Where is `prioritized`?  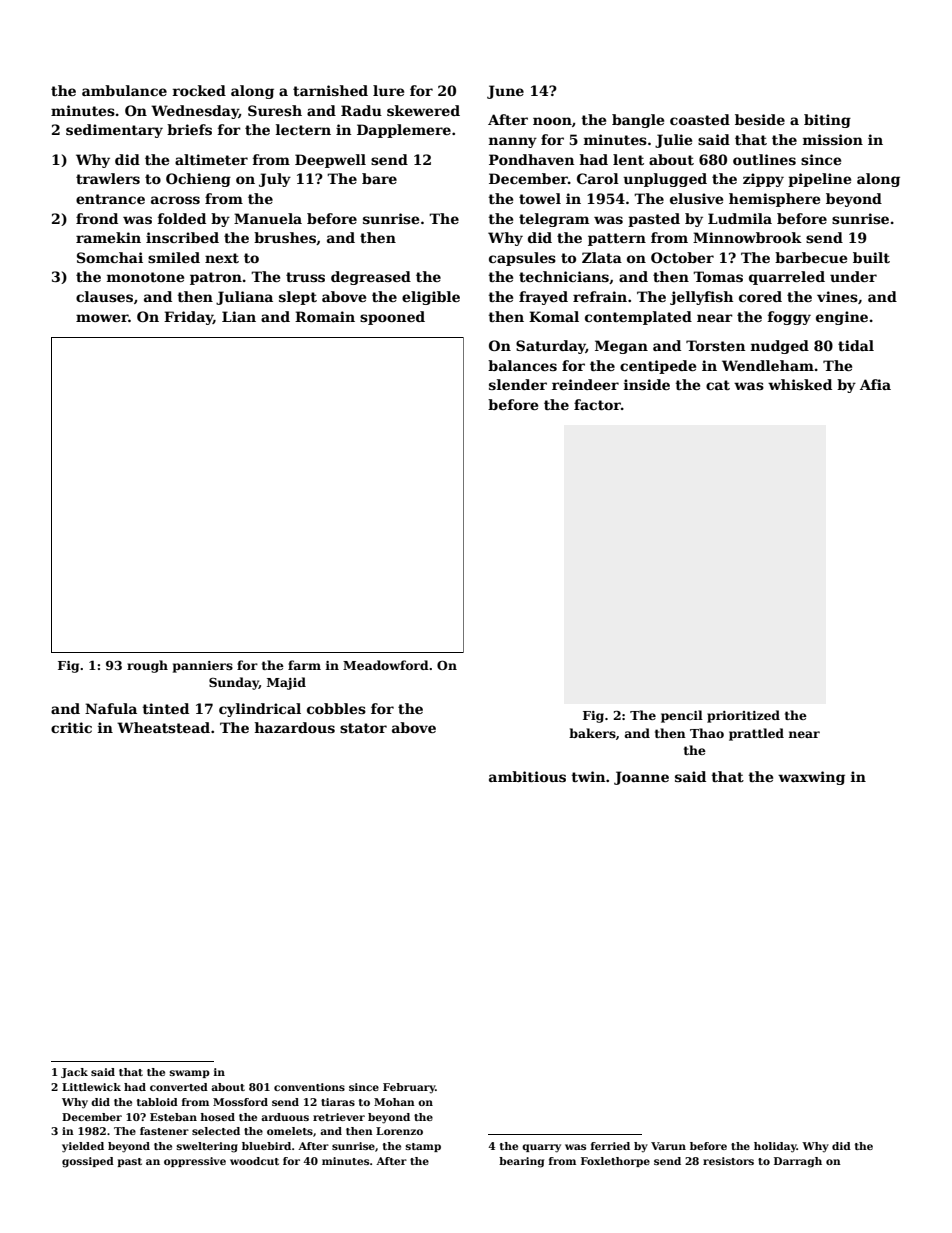 prioritized is located at coordinates (743, 716).
